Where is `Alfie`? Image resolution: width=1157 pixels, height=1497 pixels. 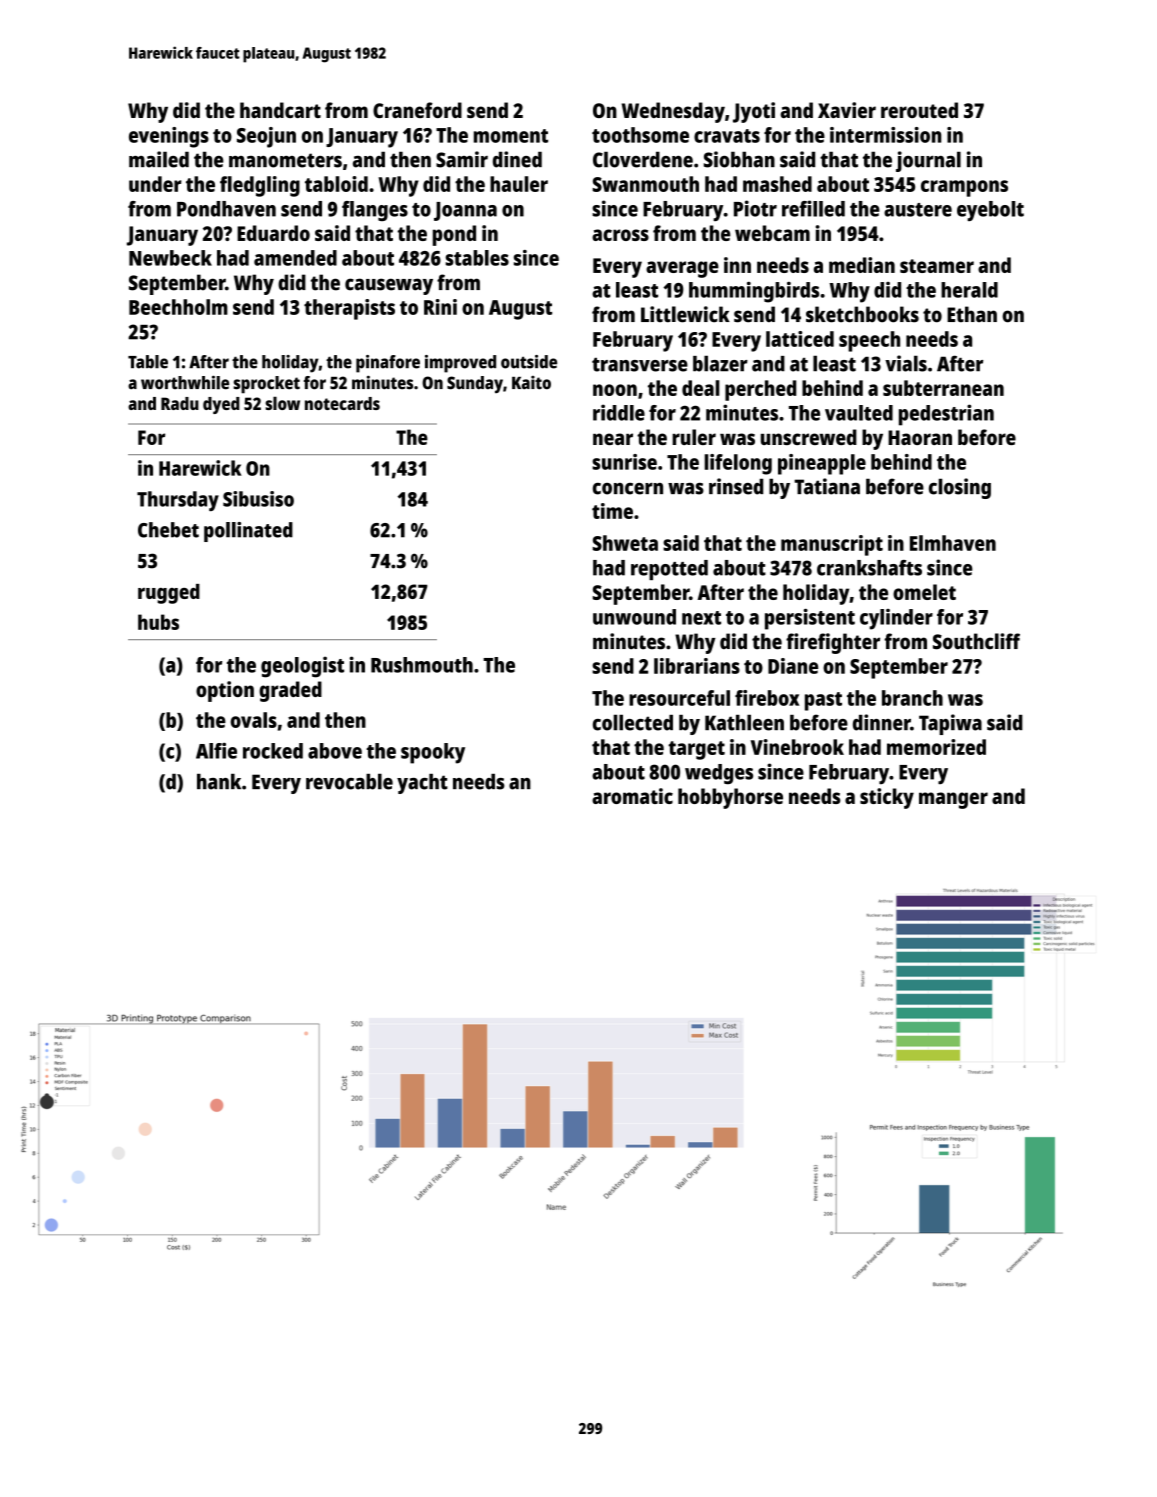
Alfie is located at coordinates (216, 750).
